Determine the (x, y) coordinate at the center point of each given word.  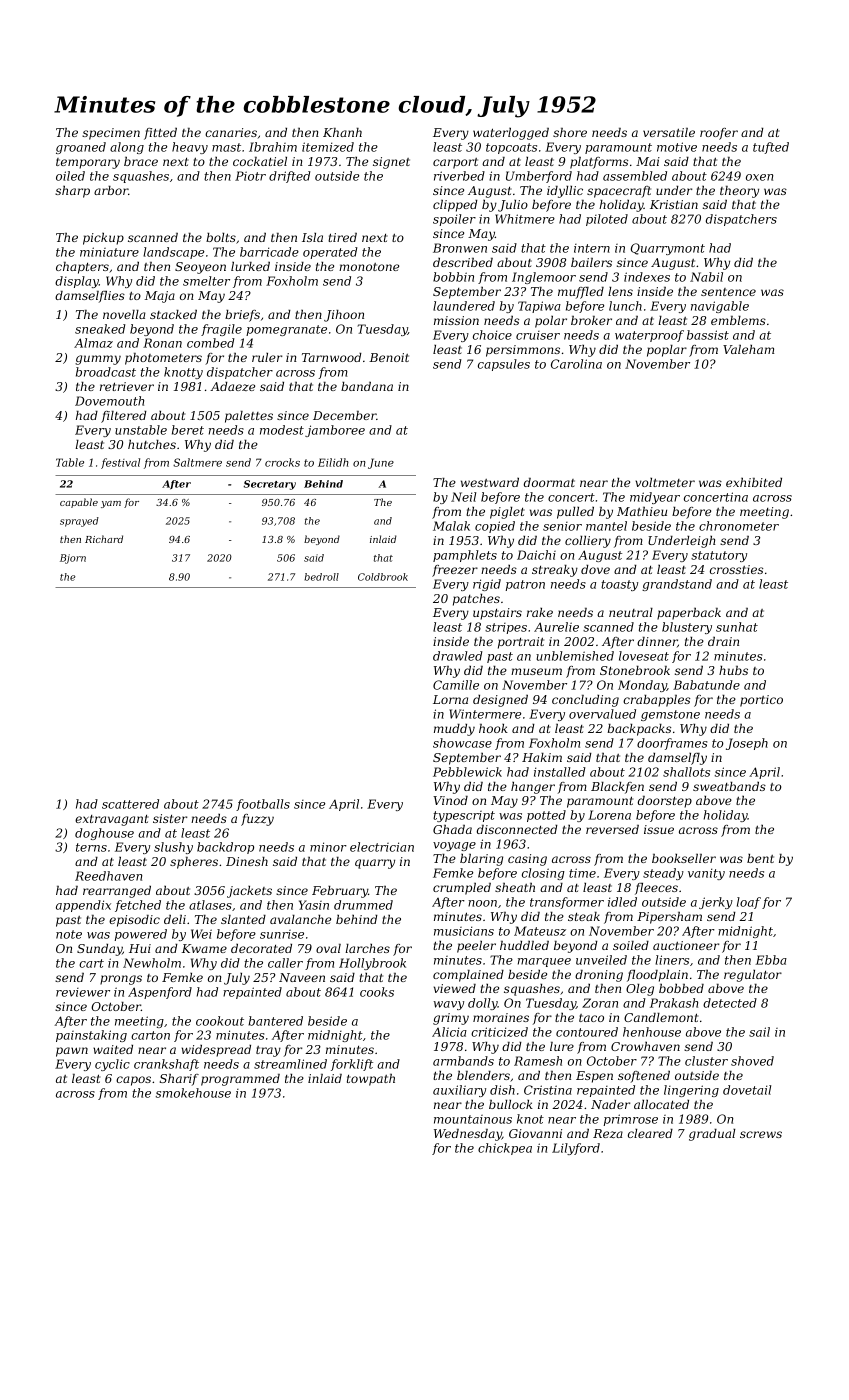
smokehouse (193, 1093)
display (77, 282)
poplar (667, 351)
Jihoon (344, 316)
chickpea (505, 1149)
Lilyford (576, 1149)
